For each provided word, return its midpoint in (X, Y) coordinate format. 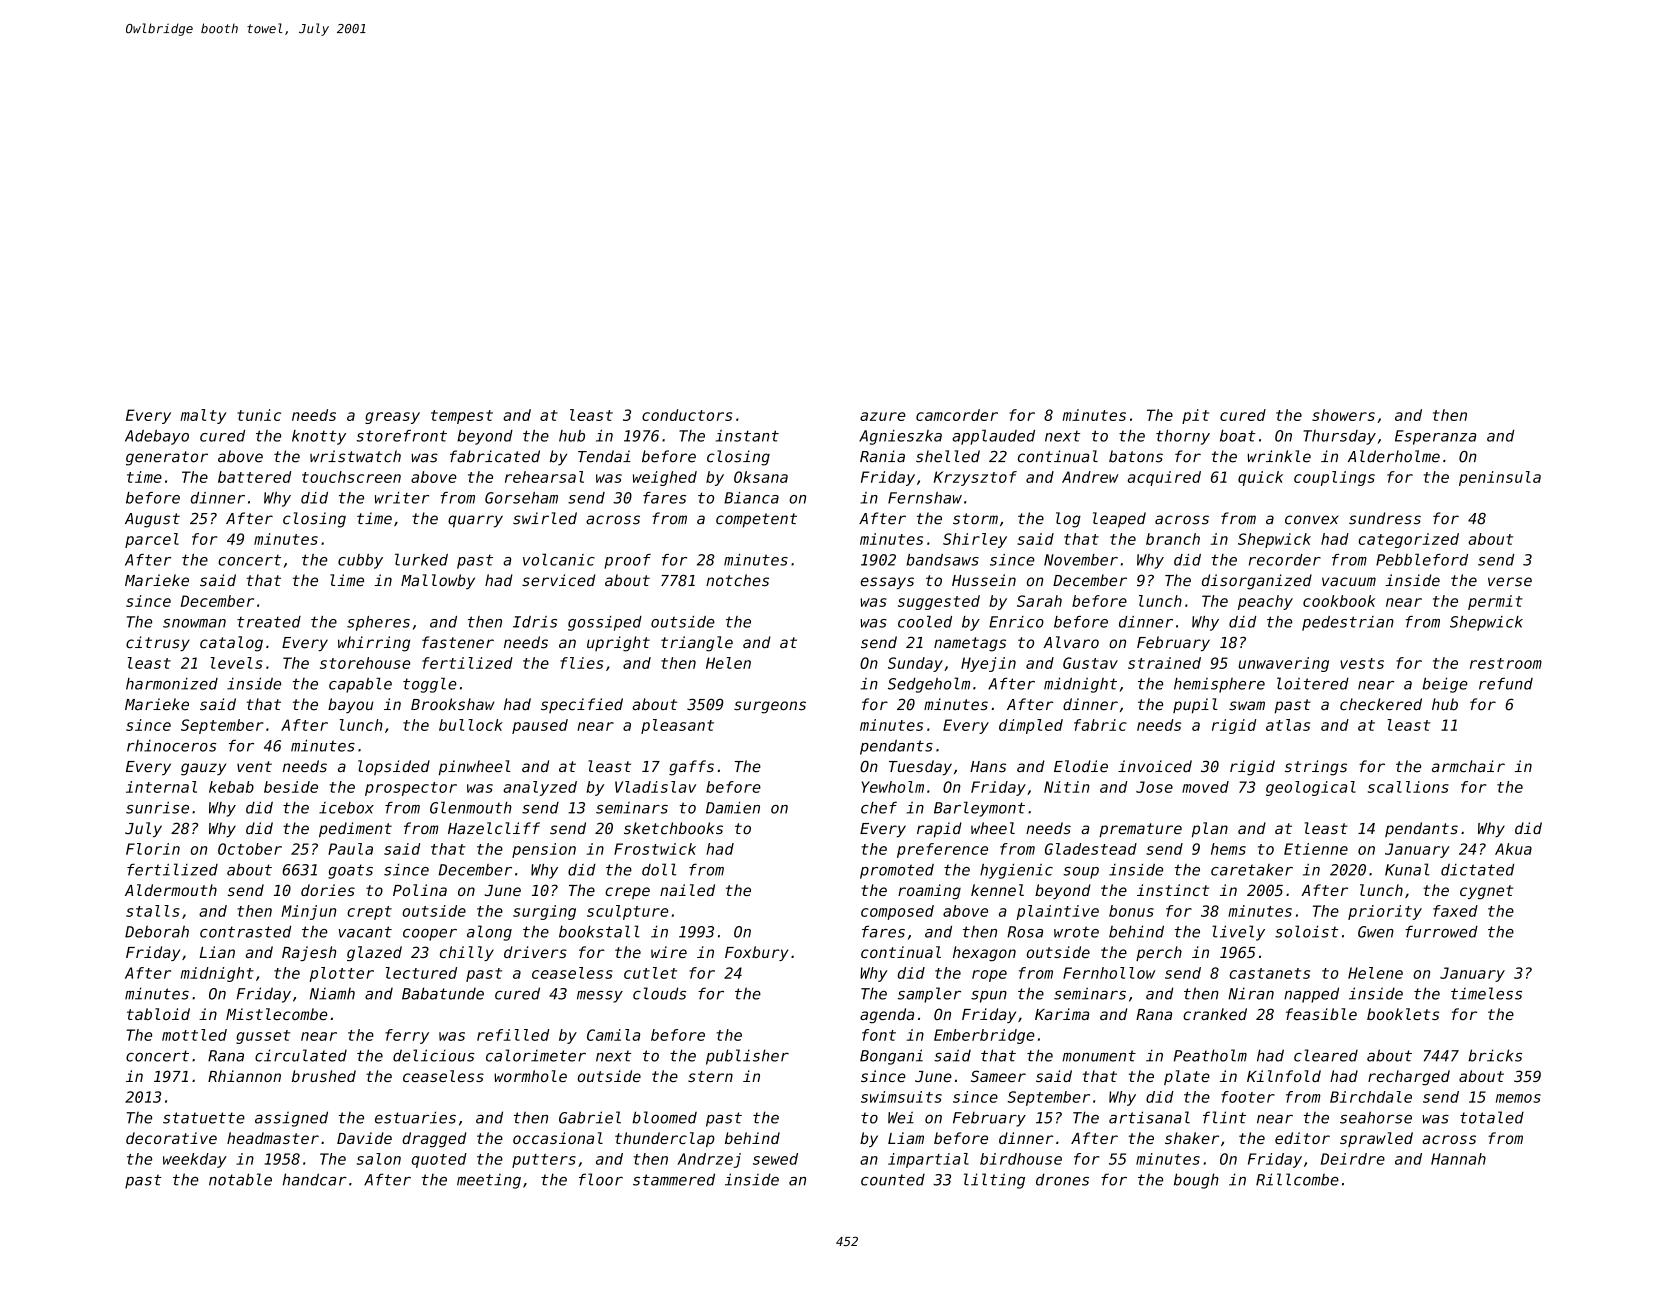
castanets (1269, 973)
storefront (401, 436)
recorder (1285, 560)
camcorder (957, 415)
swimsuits (901, 1097)
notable (240, 1179)
